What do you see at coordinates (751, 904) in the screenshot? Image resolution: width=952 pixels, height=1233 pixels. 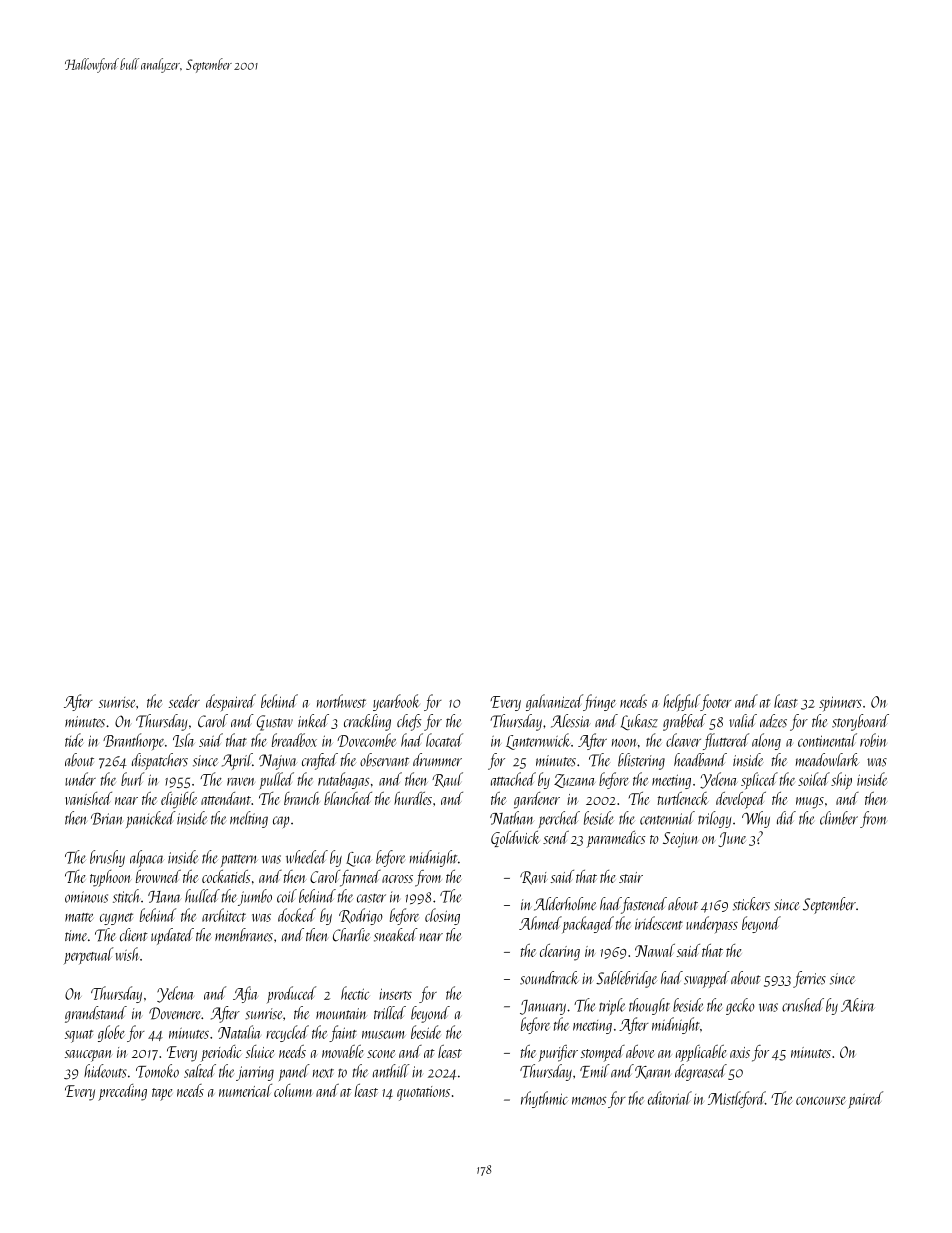 I see `stickers` at bounding box center [751, 904].
